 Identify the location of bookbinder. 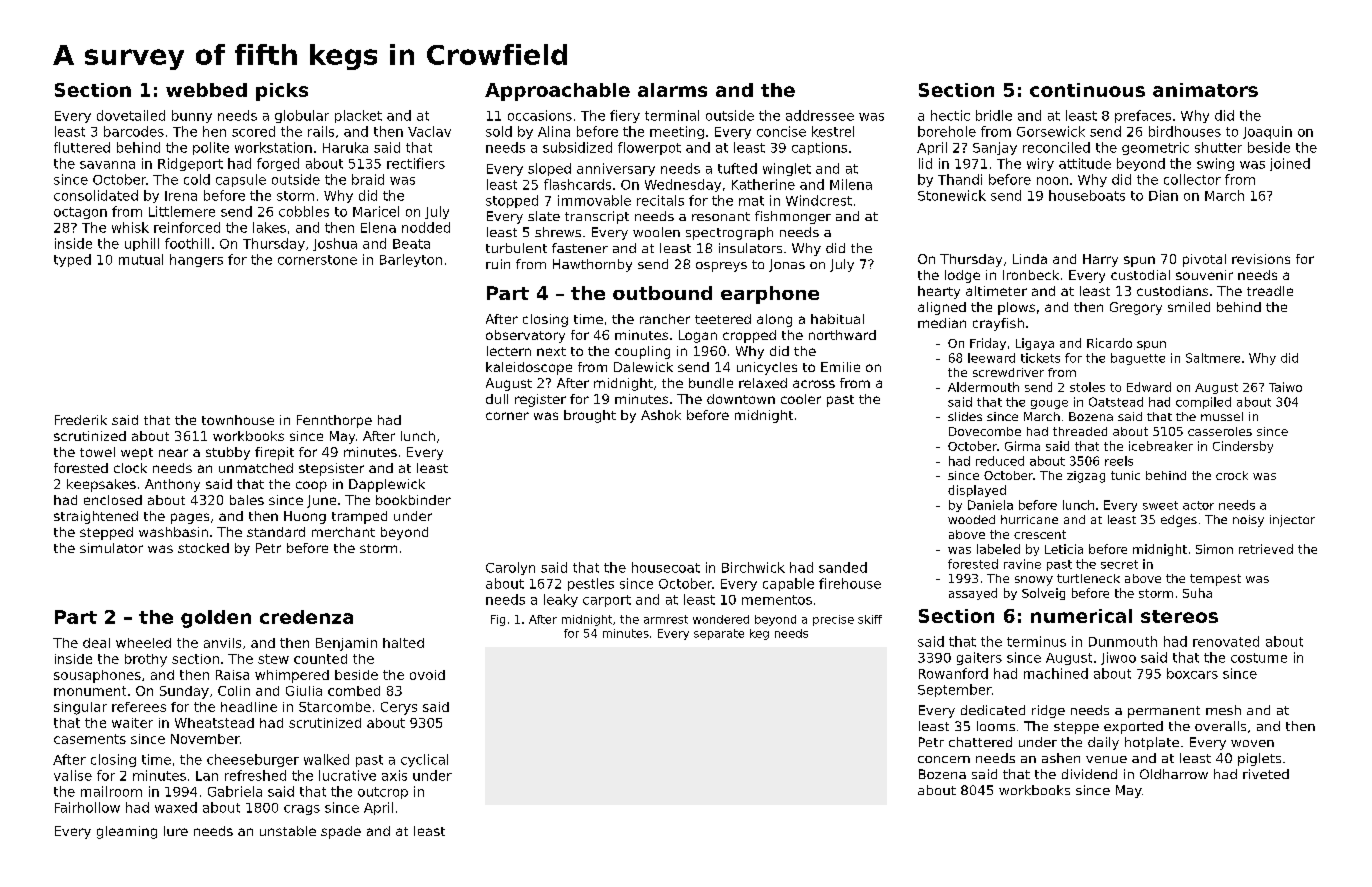
(413, 500).
